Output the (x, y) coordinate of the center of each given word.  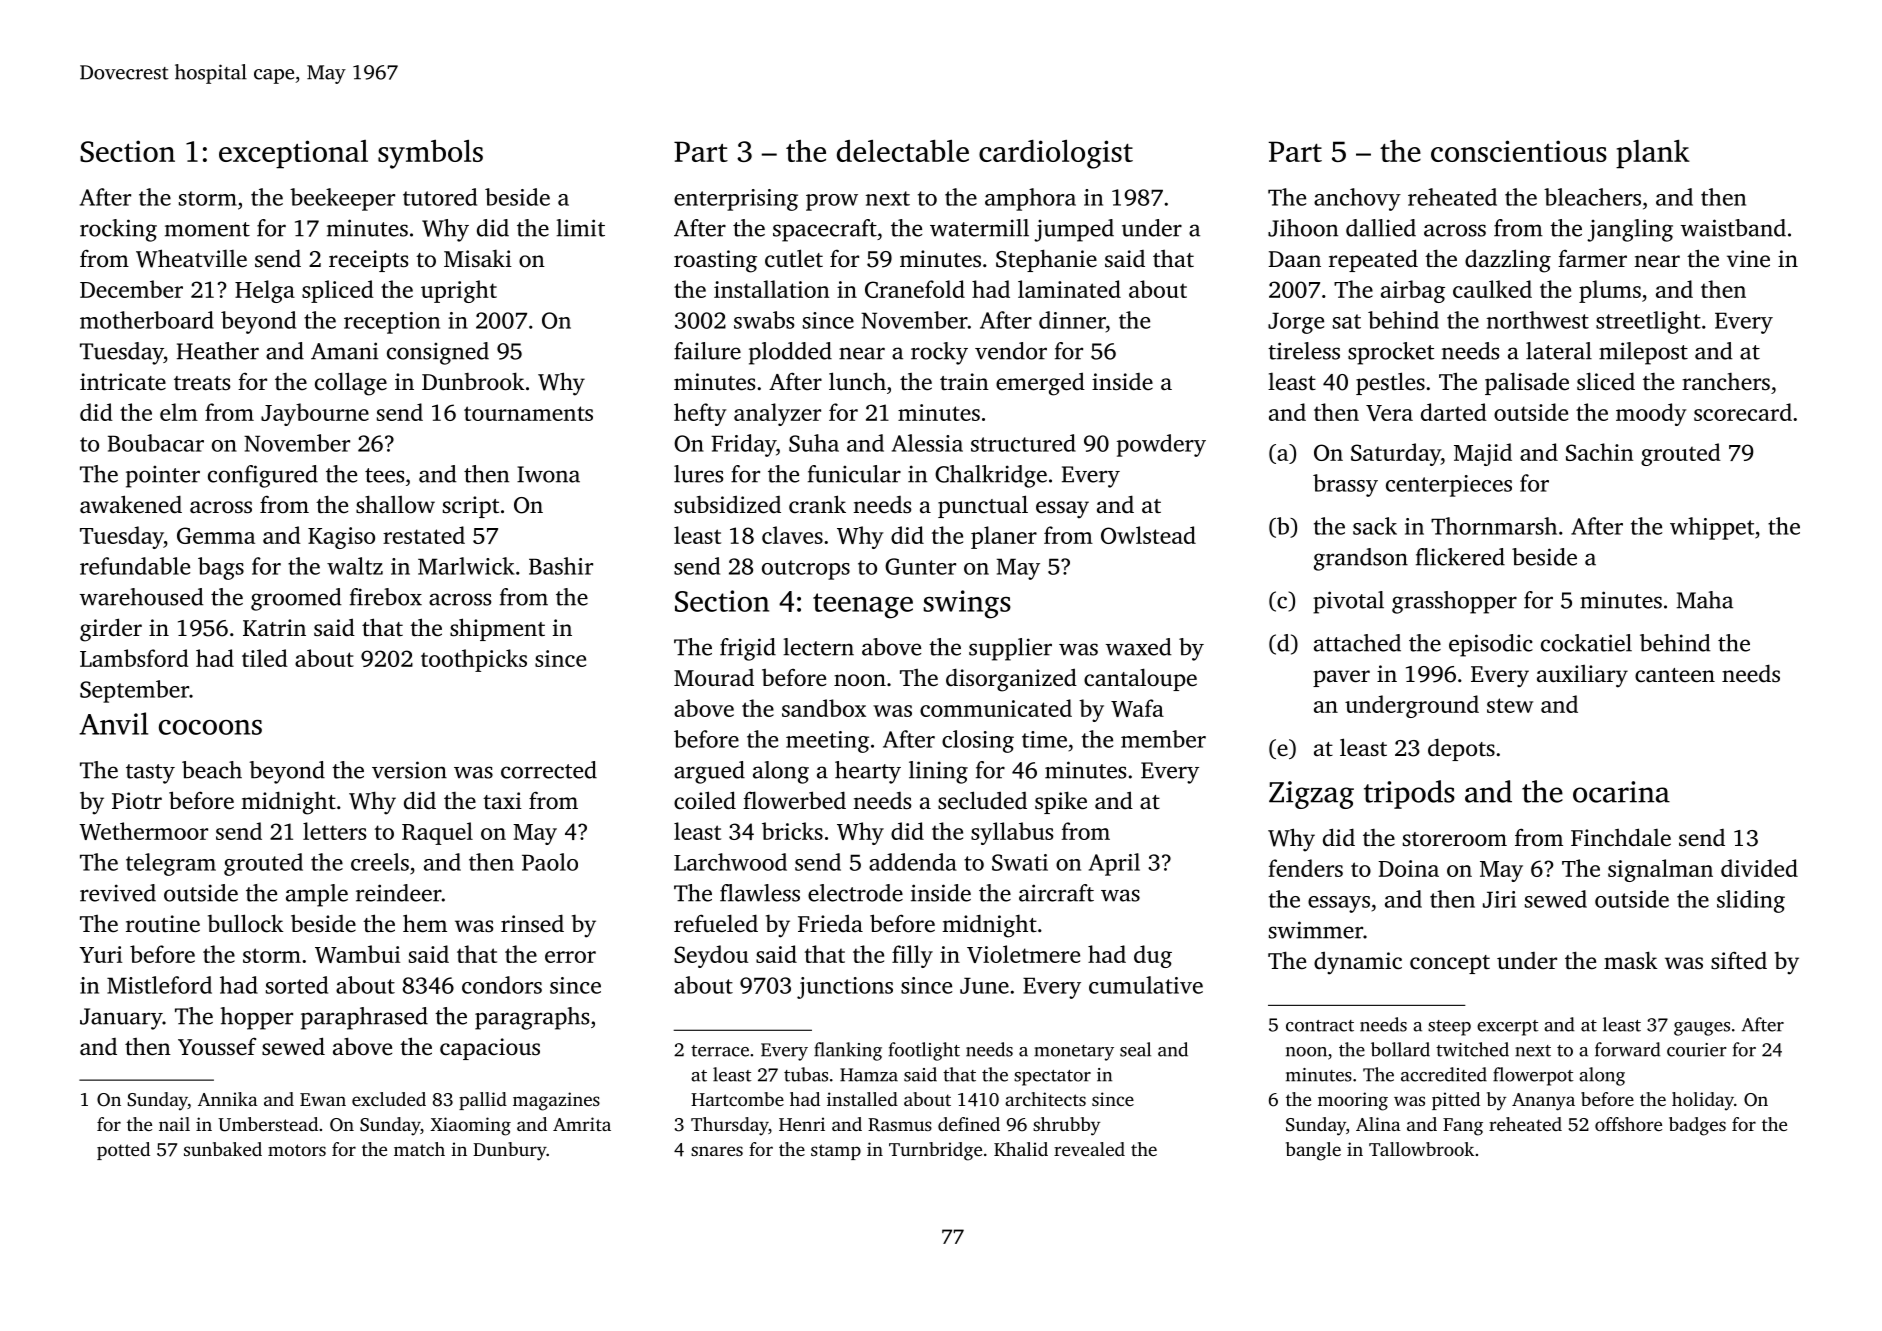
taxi (502, 800)
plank (1653, 154)
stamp (836, 1152)
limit (580, 228)
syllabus (1012, 833)
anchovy (1357, 199)
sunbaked (223, 1149)
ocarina (1621, 792)
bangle (1313, 1151)
